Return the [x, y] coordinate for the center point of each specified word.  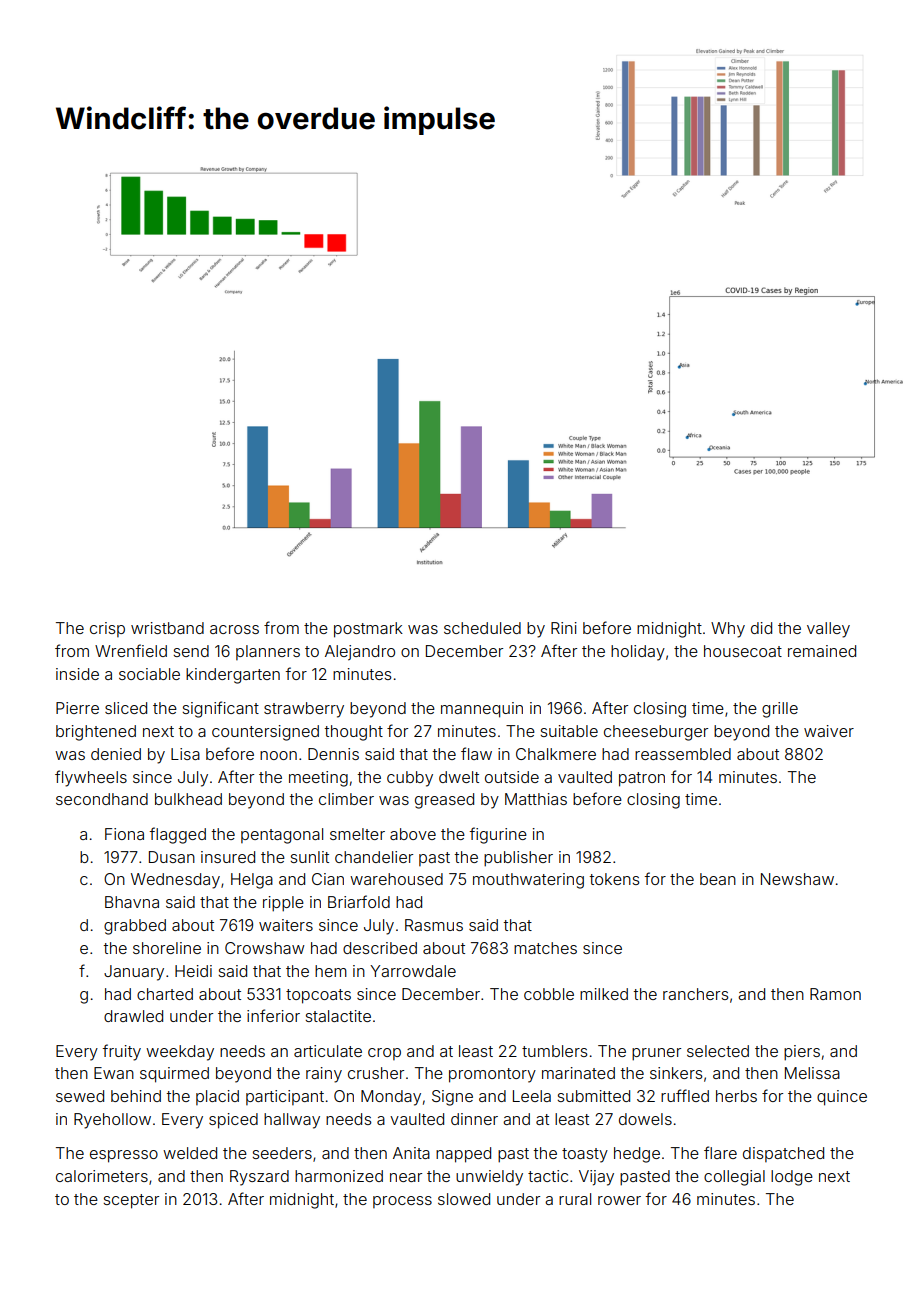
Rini [564, 628]
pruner [656, 1054]
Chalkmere [556, 754]
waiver [829, 731]
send [191, 651]
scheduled [482, 628]
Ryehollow [112, 1121]
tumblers [554, 1051]
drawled [133, 1016]
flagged [177, 835]
